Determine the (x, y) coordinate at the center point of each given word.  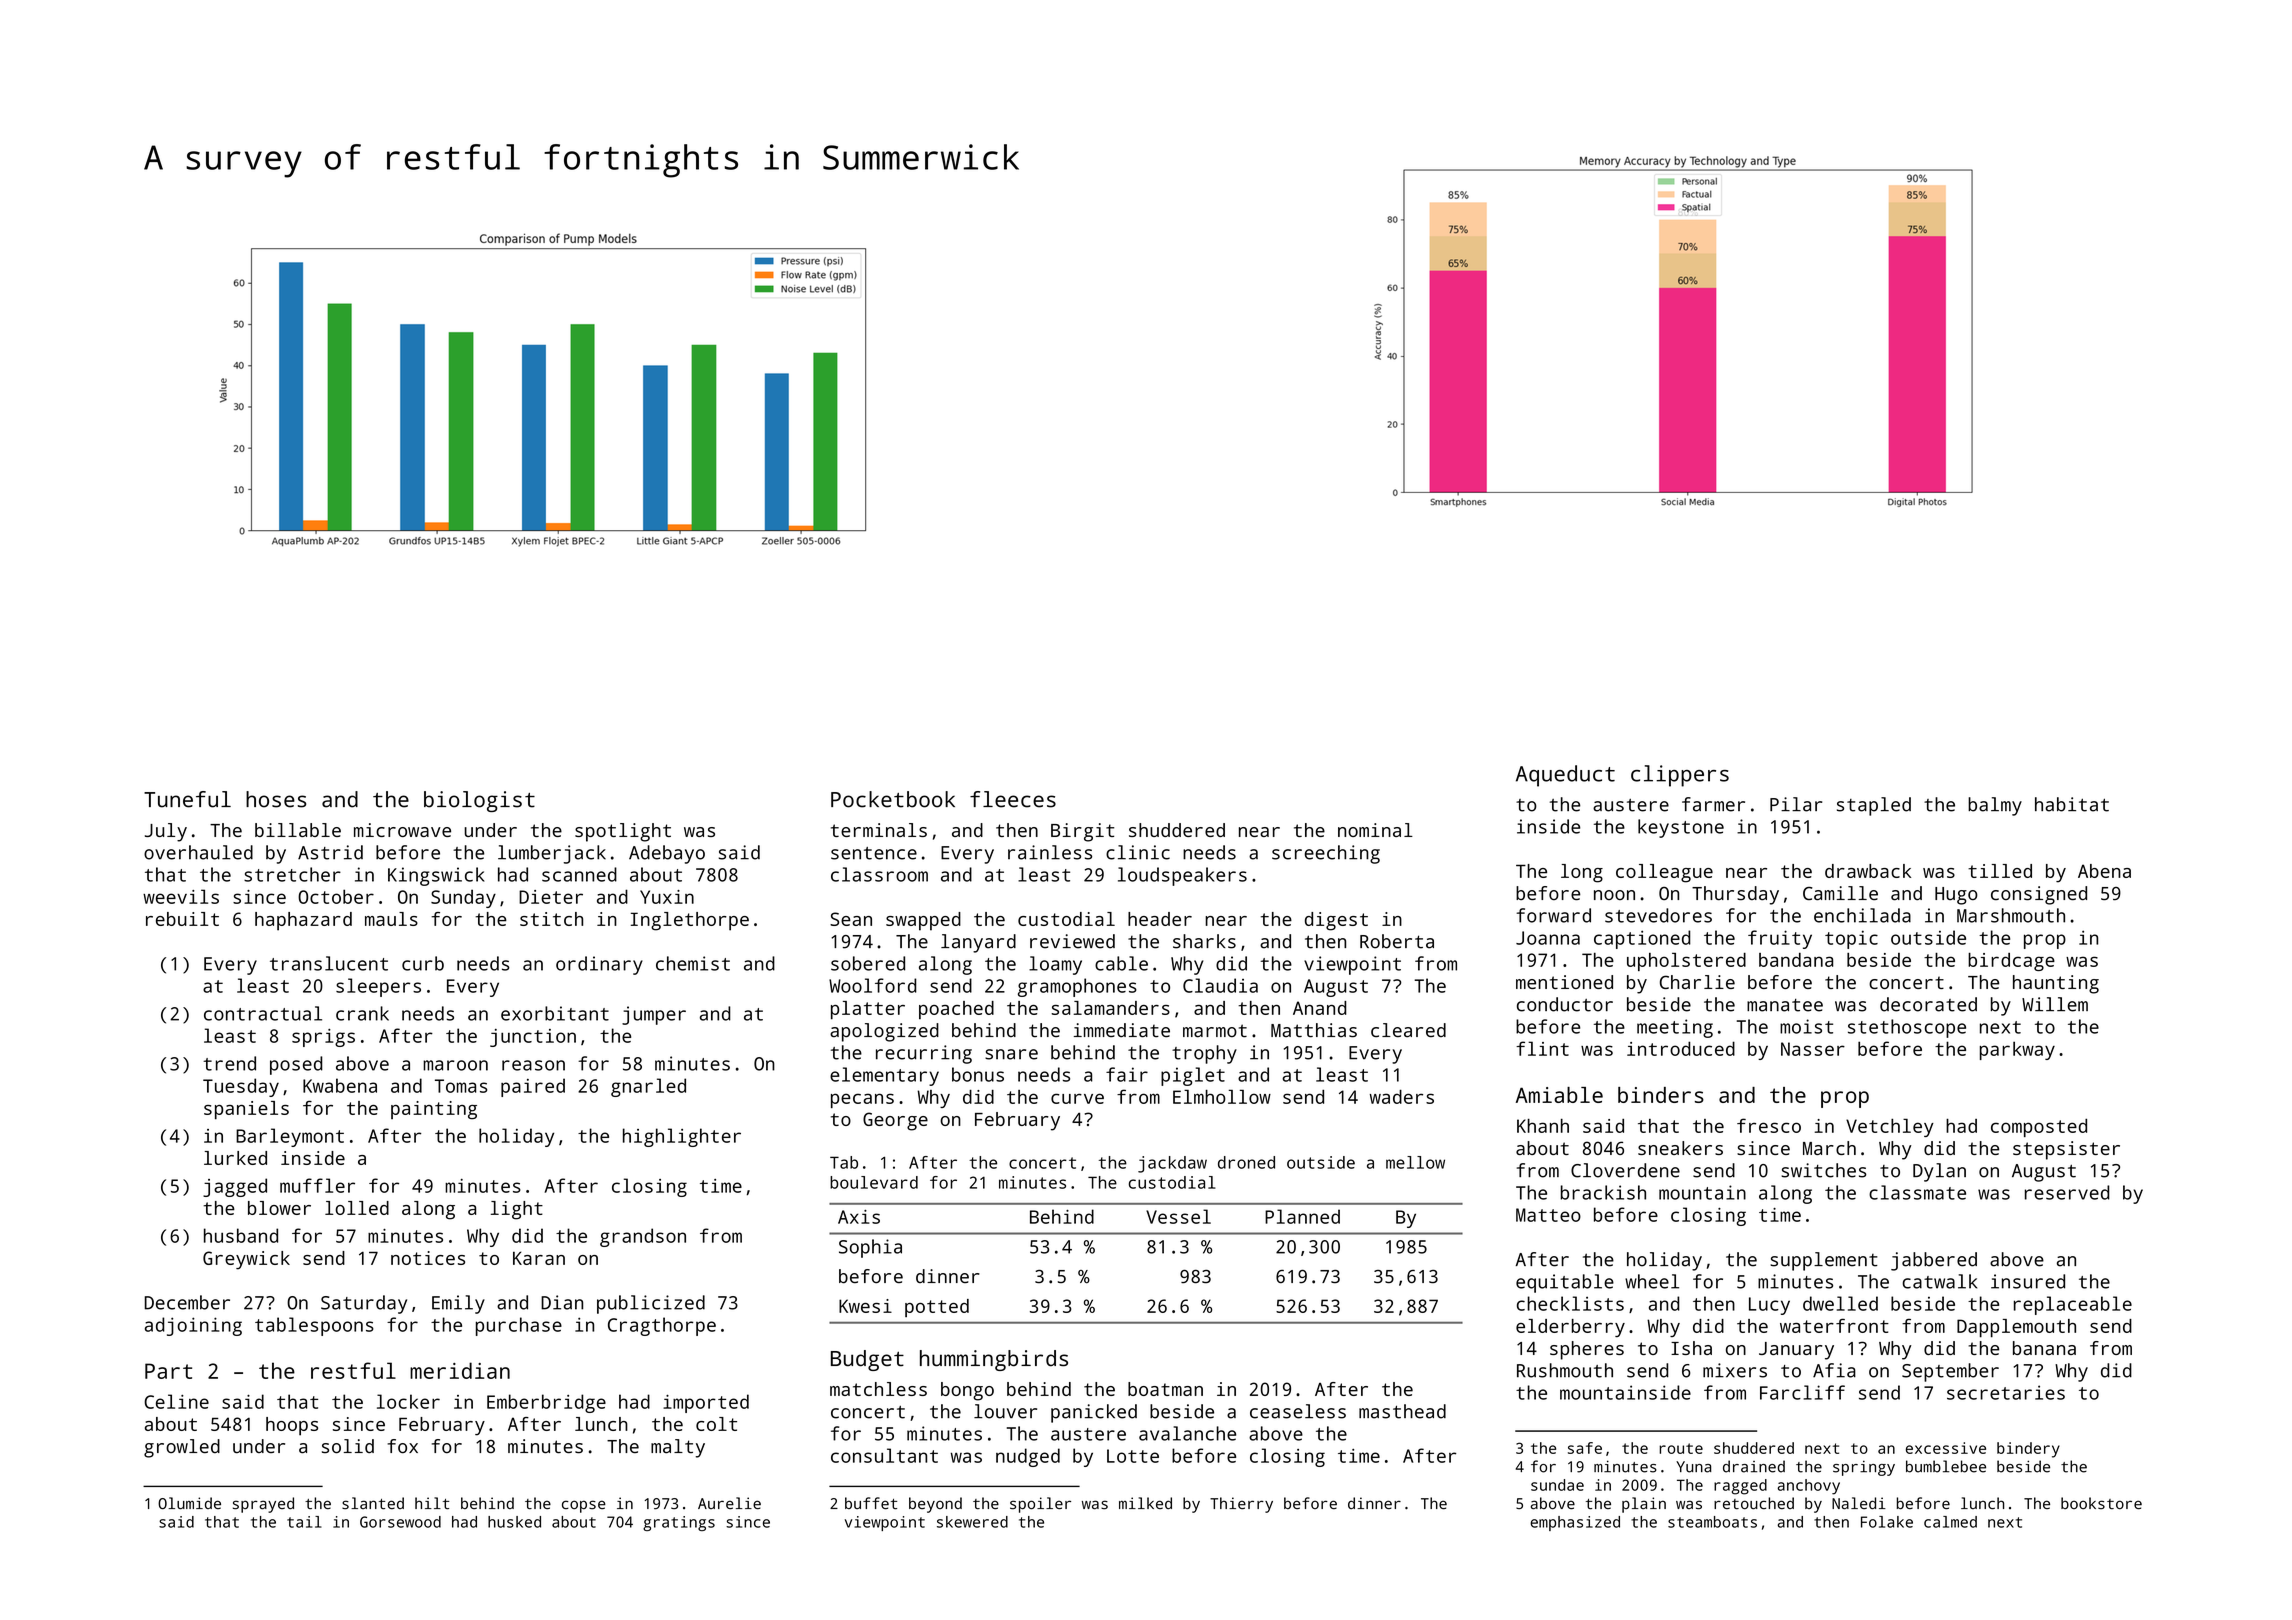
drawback (1868, 871)
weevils (181, 896)
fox (402, 1446)
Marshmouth (2011, 915)
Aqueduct (1565, 776)
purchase (519, 1326)
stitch (551, 919)
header (1160, 919)
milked (1145, 1503)
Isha (1691, 1348)
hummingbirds (994, 1360)
